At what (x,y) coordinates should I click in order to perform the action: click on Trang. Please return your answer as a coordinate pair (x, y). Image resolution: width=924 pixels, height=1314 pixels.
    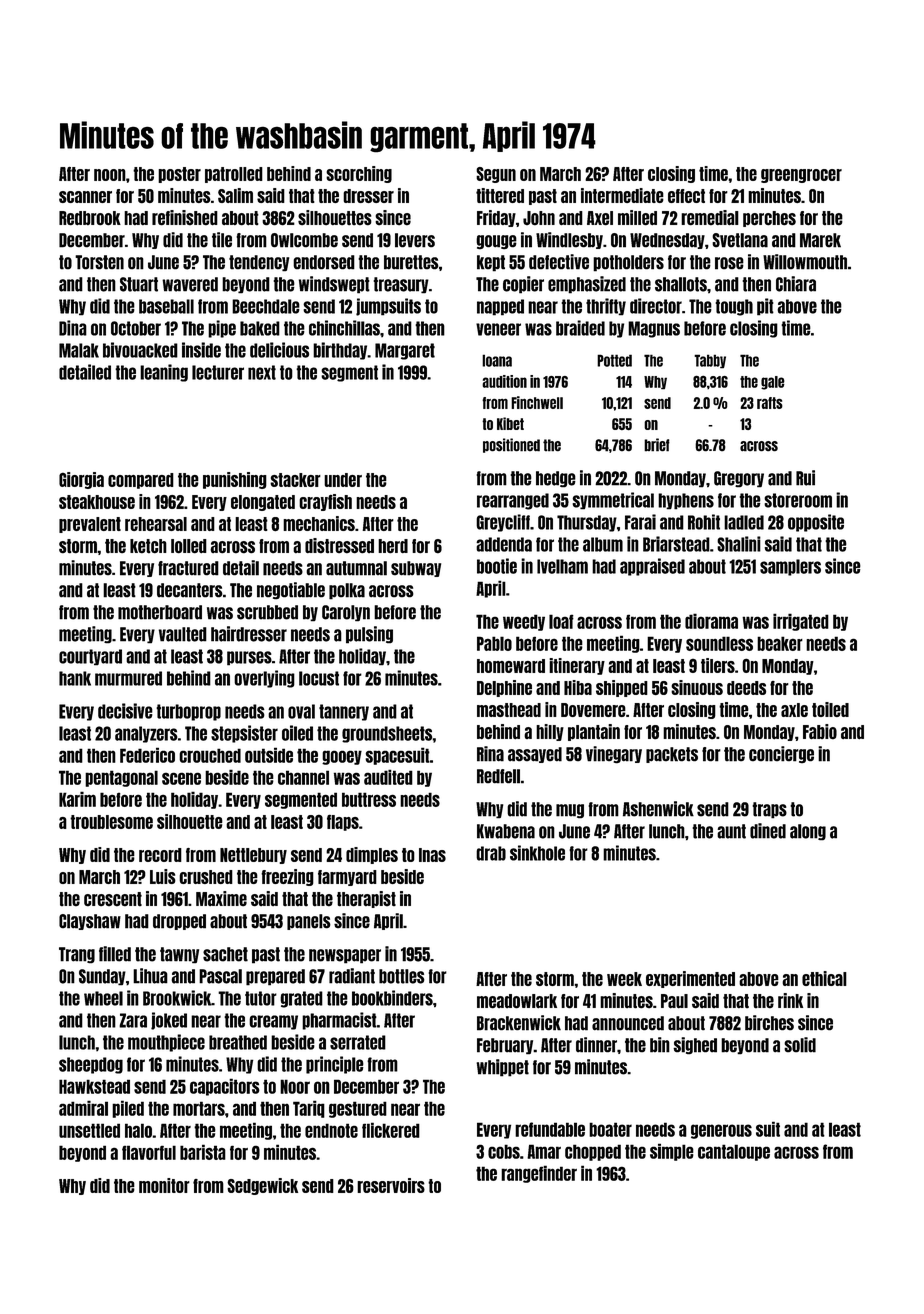
    Looking at the image, I should click on (77, 955).
